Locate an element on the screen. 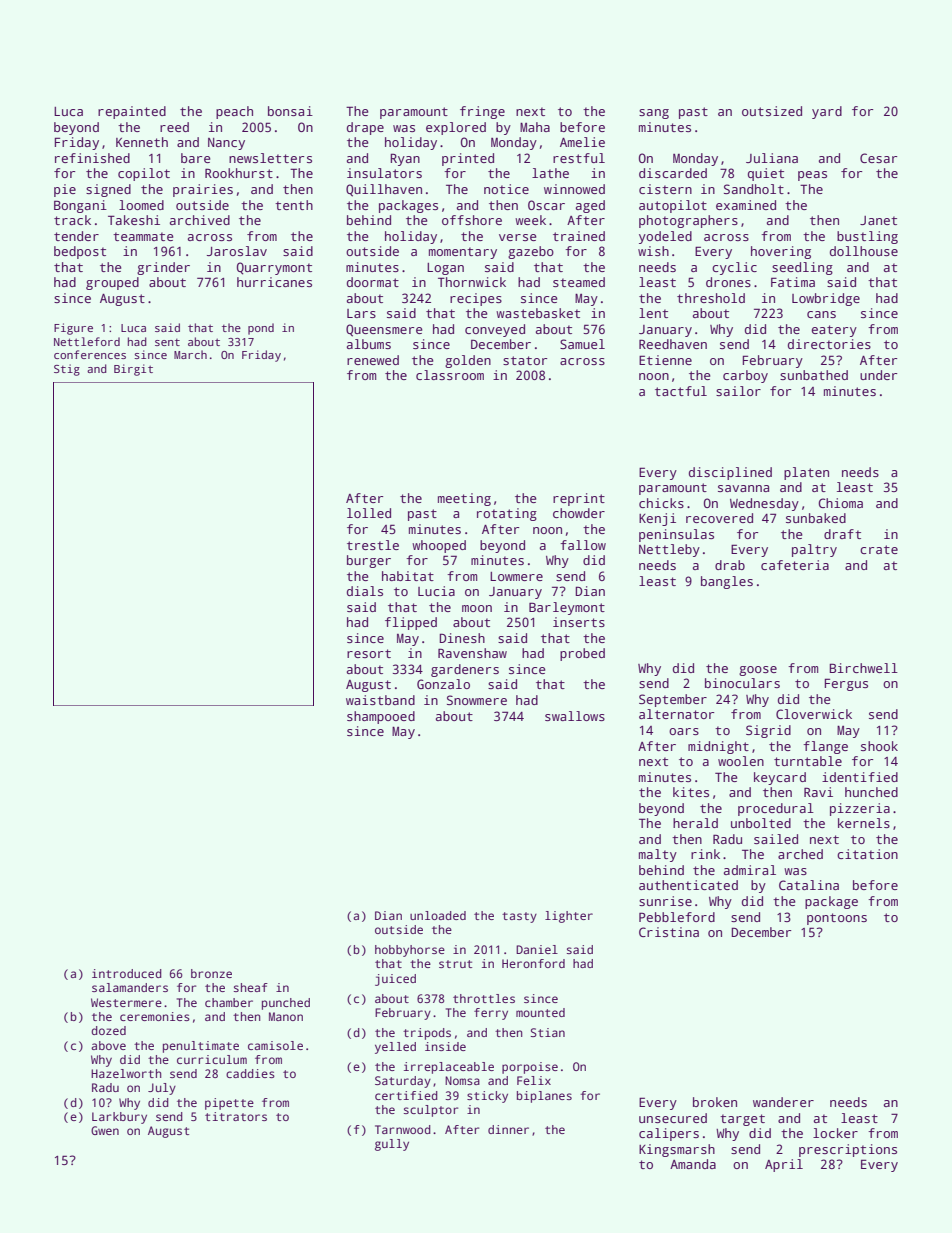  Gwen is located at coordinates (105, 1130).
